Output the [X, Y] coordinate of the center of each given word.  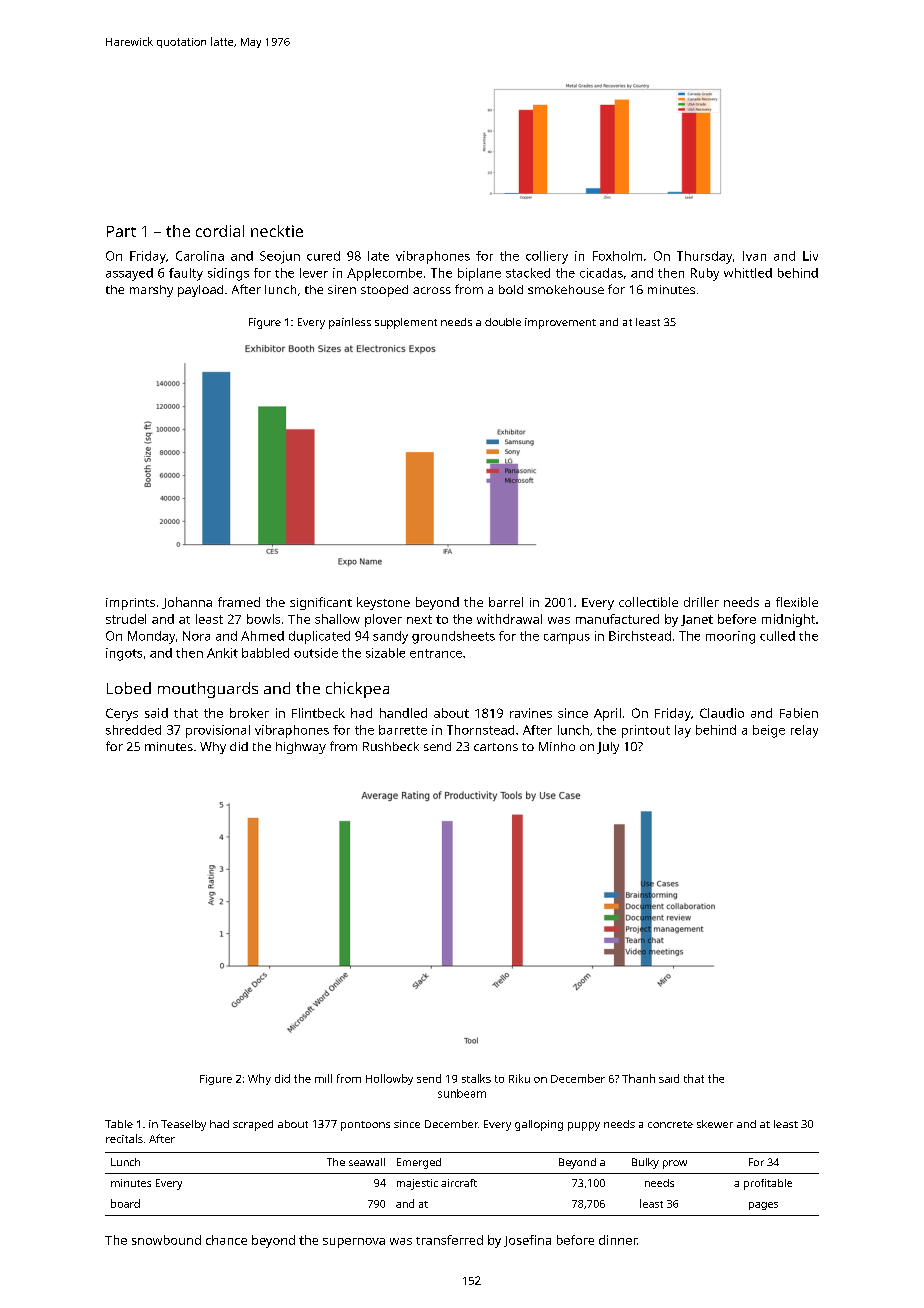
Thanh [638, 1078]
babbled [265, 653]
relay [804, 731]
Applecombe [384, 274]
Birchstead [640, 636]
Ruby [705, 274]
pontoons [365, 1126]
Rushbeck [391, 746]
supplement [406, 323]
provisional [218, 731]
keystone [383, 603]
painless [350, 323]
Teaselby [183, 1125]
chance [226, 1240]
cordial [220, 231]
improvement [560, 323]
